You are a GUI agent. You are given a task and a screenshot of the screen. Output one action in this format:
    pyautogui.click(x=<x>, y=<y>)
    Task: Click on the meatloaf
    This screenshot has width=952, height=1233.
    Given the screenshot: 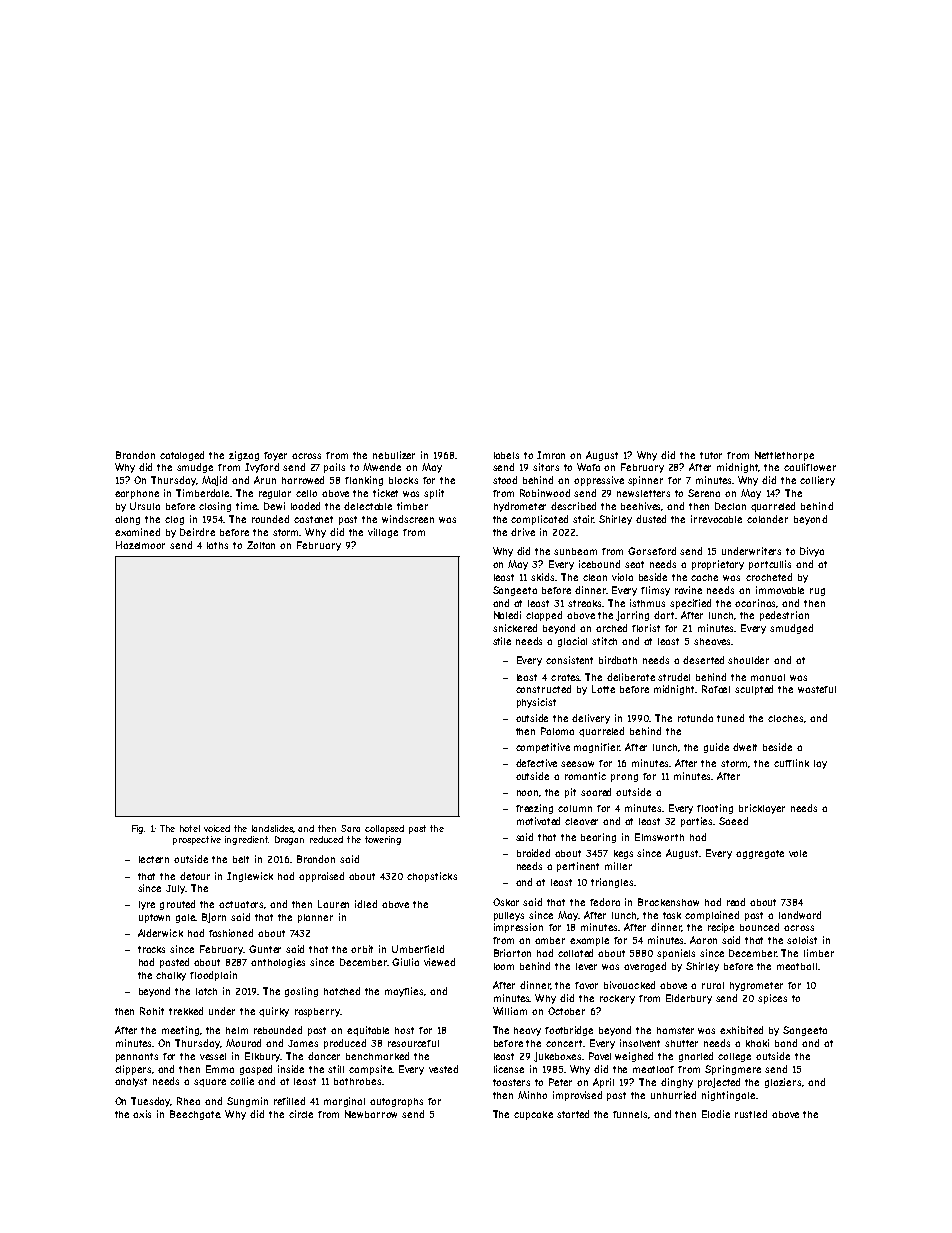 What is the action you would take?
    pyautogui.click(x=653, y=1069)
